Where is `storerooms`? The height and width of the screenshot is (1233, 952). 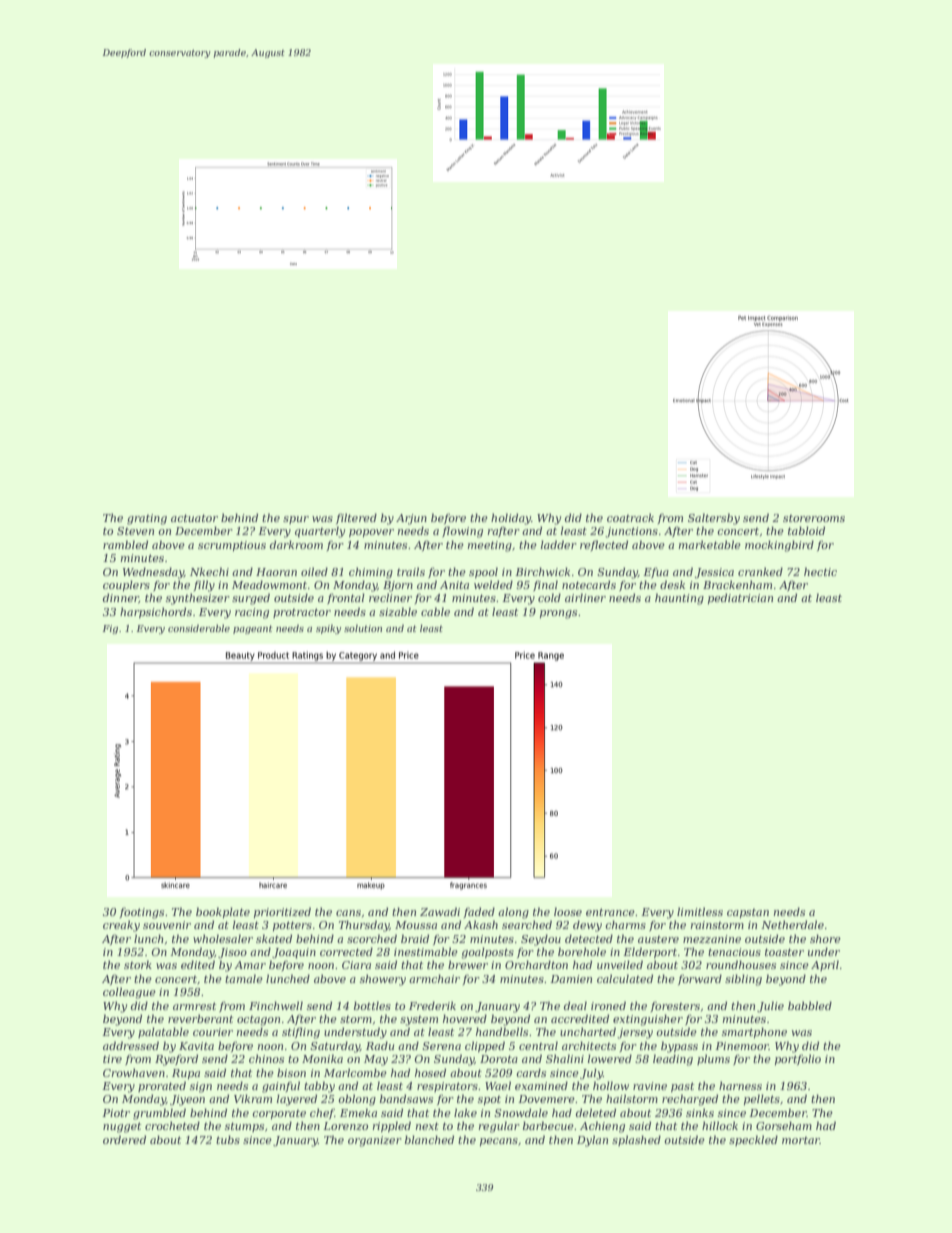 storerooms is located at coordinates (814, 518).
